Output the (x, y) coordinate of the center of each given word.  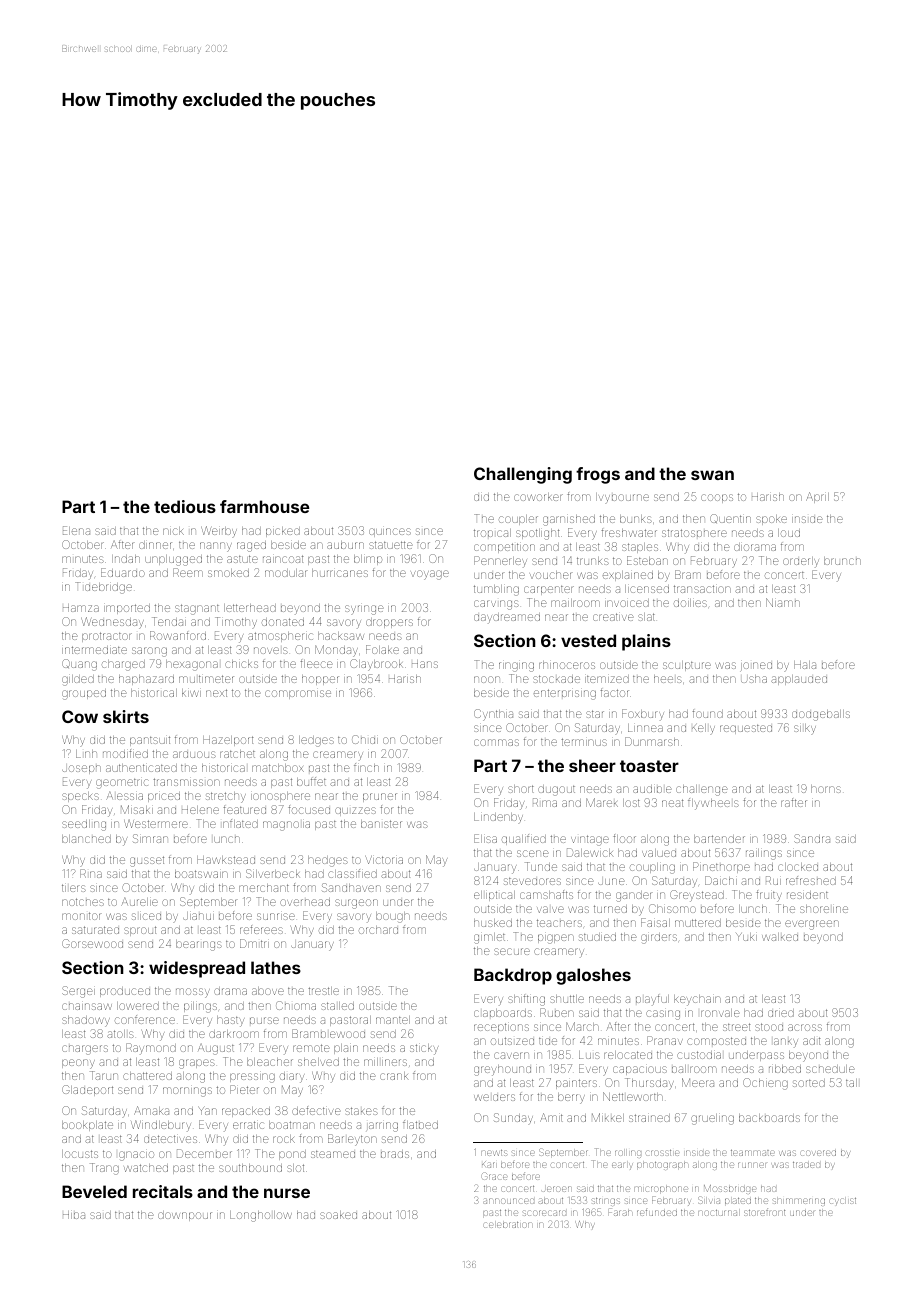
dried (781, 1013)
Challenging (523, 475)
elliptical (494, 896)
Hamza (81, 608)
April (817, 497)
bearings (199, 945)
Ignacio (136, 1156)
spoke (771, 520)
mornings (187, 1092)
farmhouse (264, 506)
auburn (345, 545)
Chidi (365, 739)
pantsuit (150, 741)
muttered (698, 923)
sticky (424, 1049)
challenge (701, 790)
